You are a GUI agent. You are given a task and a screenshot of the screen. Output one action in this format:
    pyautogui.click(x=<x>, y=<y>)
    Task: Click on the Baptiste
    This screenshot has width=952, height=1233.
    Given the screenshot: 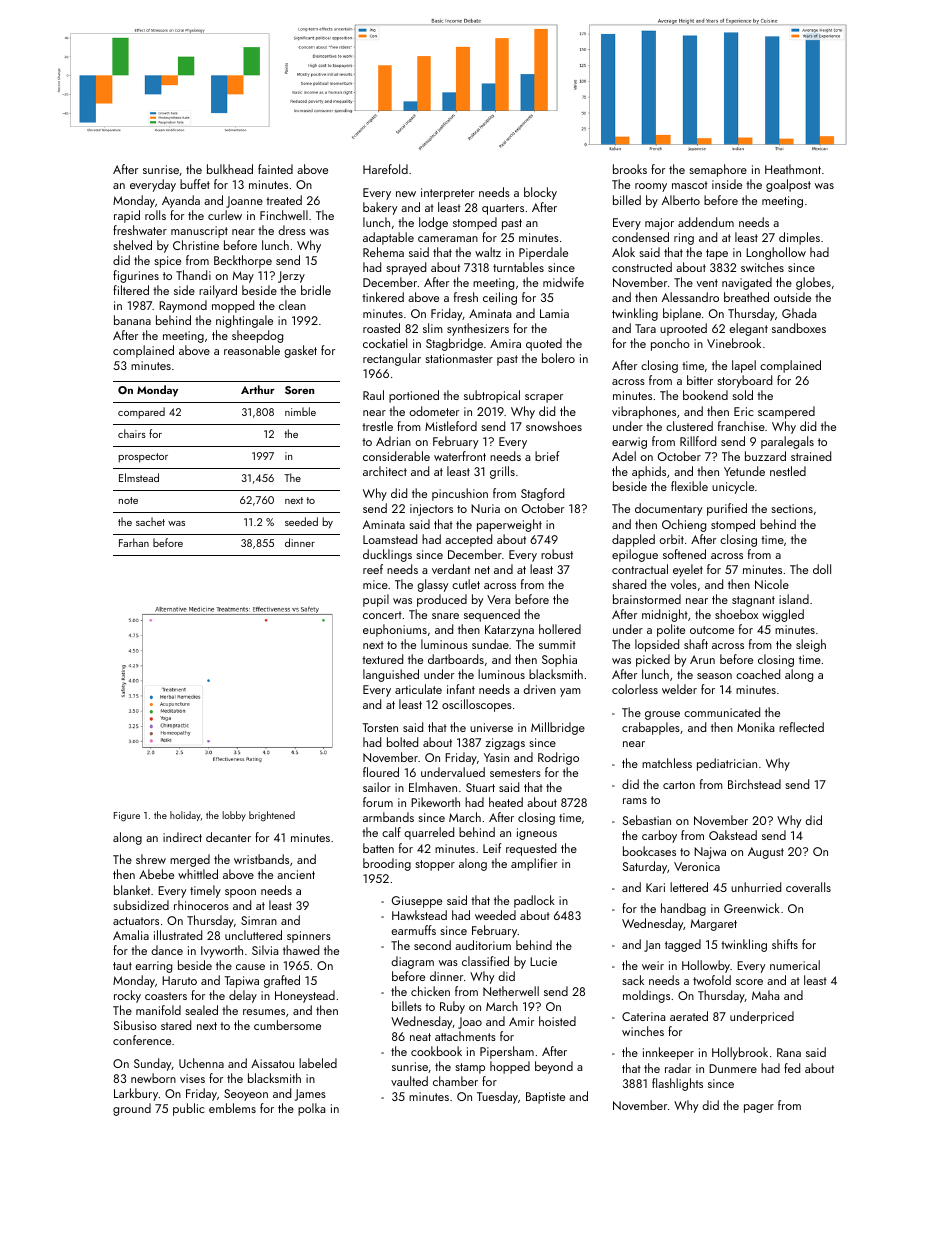 What is the action you would take?
    pyautogui.click(x=545, y=1098)
